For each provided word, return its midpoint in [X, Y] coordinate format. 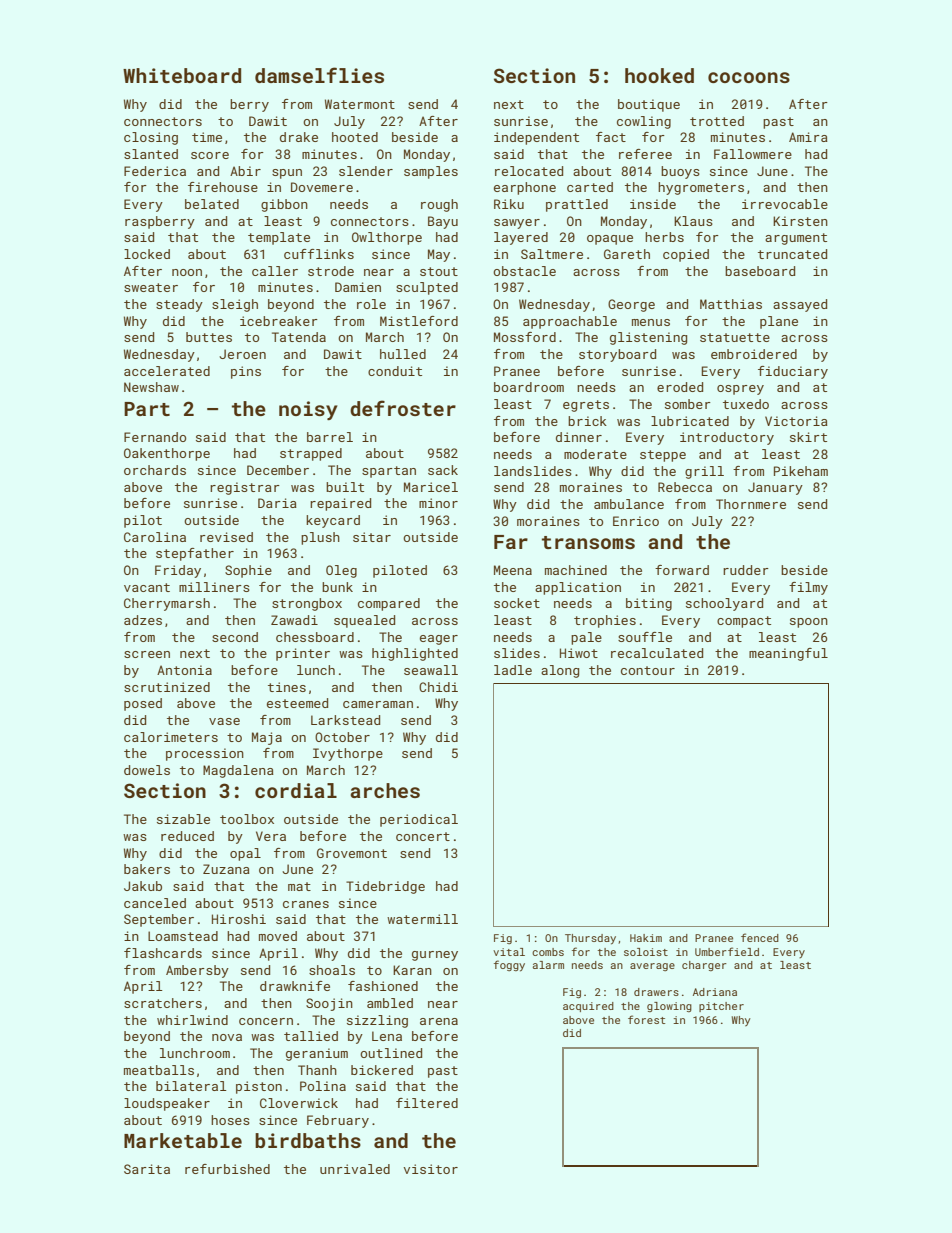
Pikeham [801, 471]
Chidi [438, 687]
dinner [579, 437]
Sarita [147, 1169]
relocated [529, 171]
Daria [277, 503]
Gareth [627, 254]
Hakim [646, 938]
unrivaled [355, 1169]
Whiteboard [182, 75]
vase [224, 721]
